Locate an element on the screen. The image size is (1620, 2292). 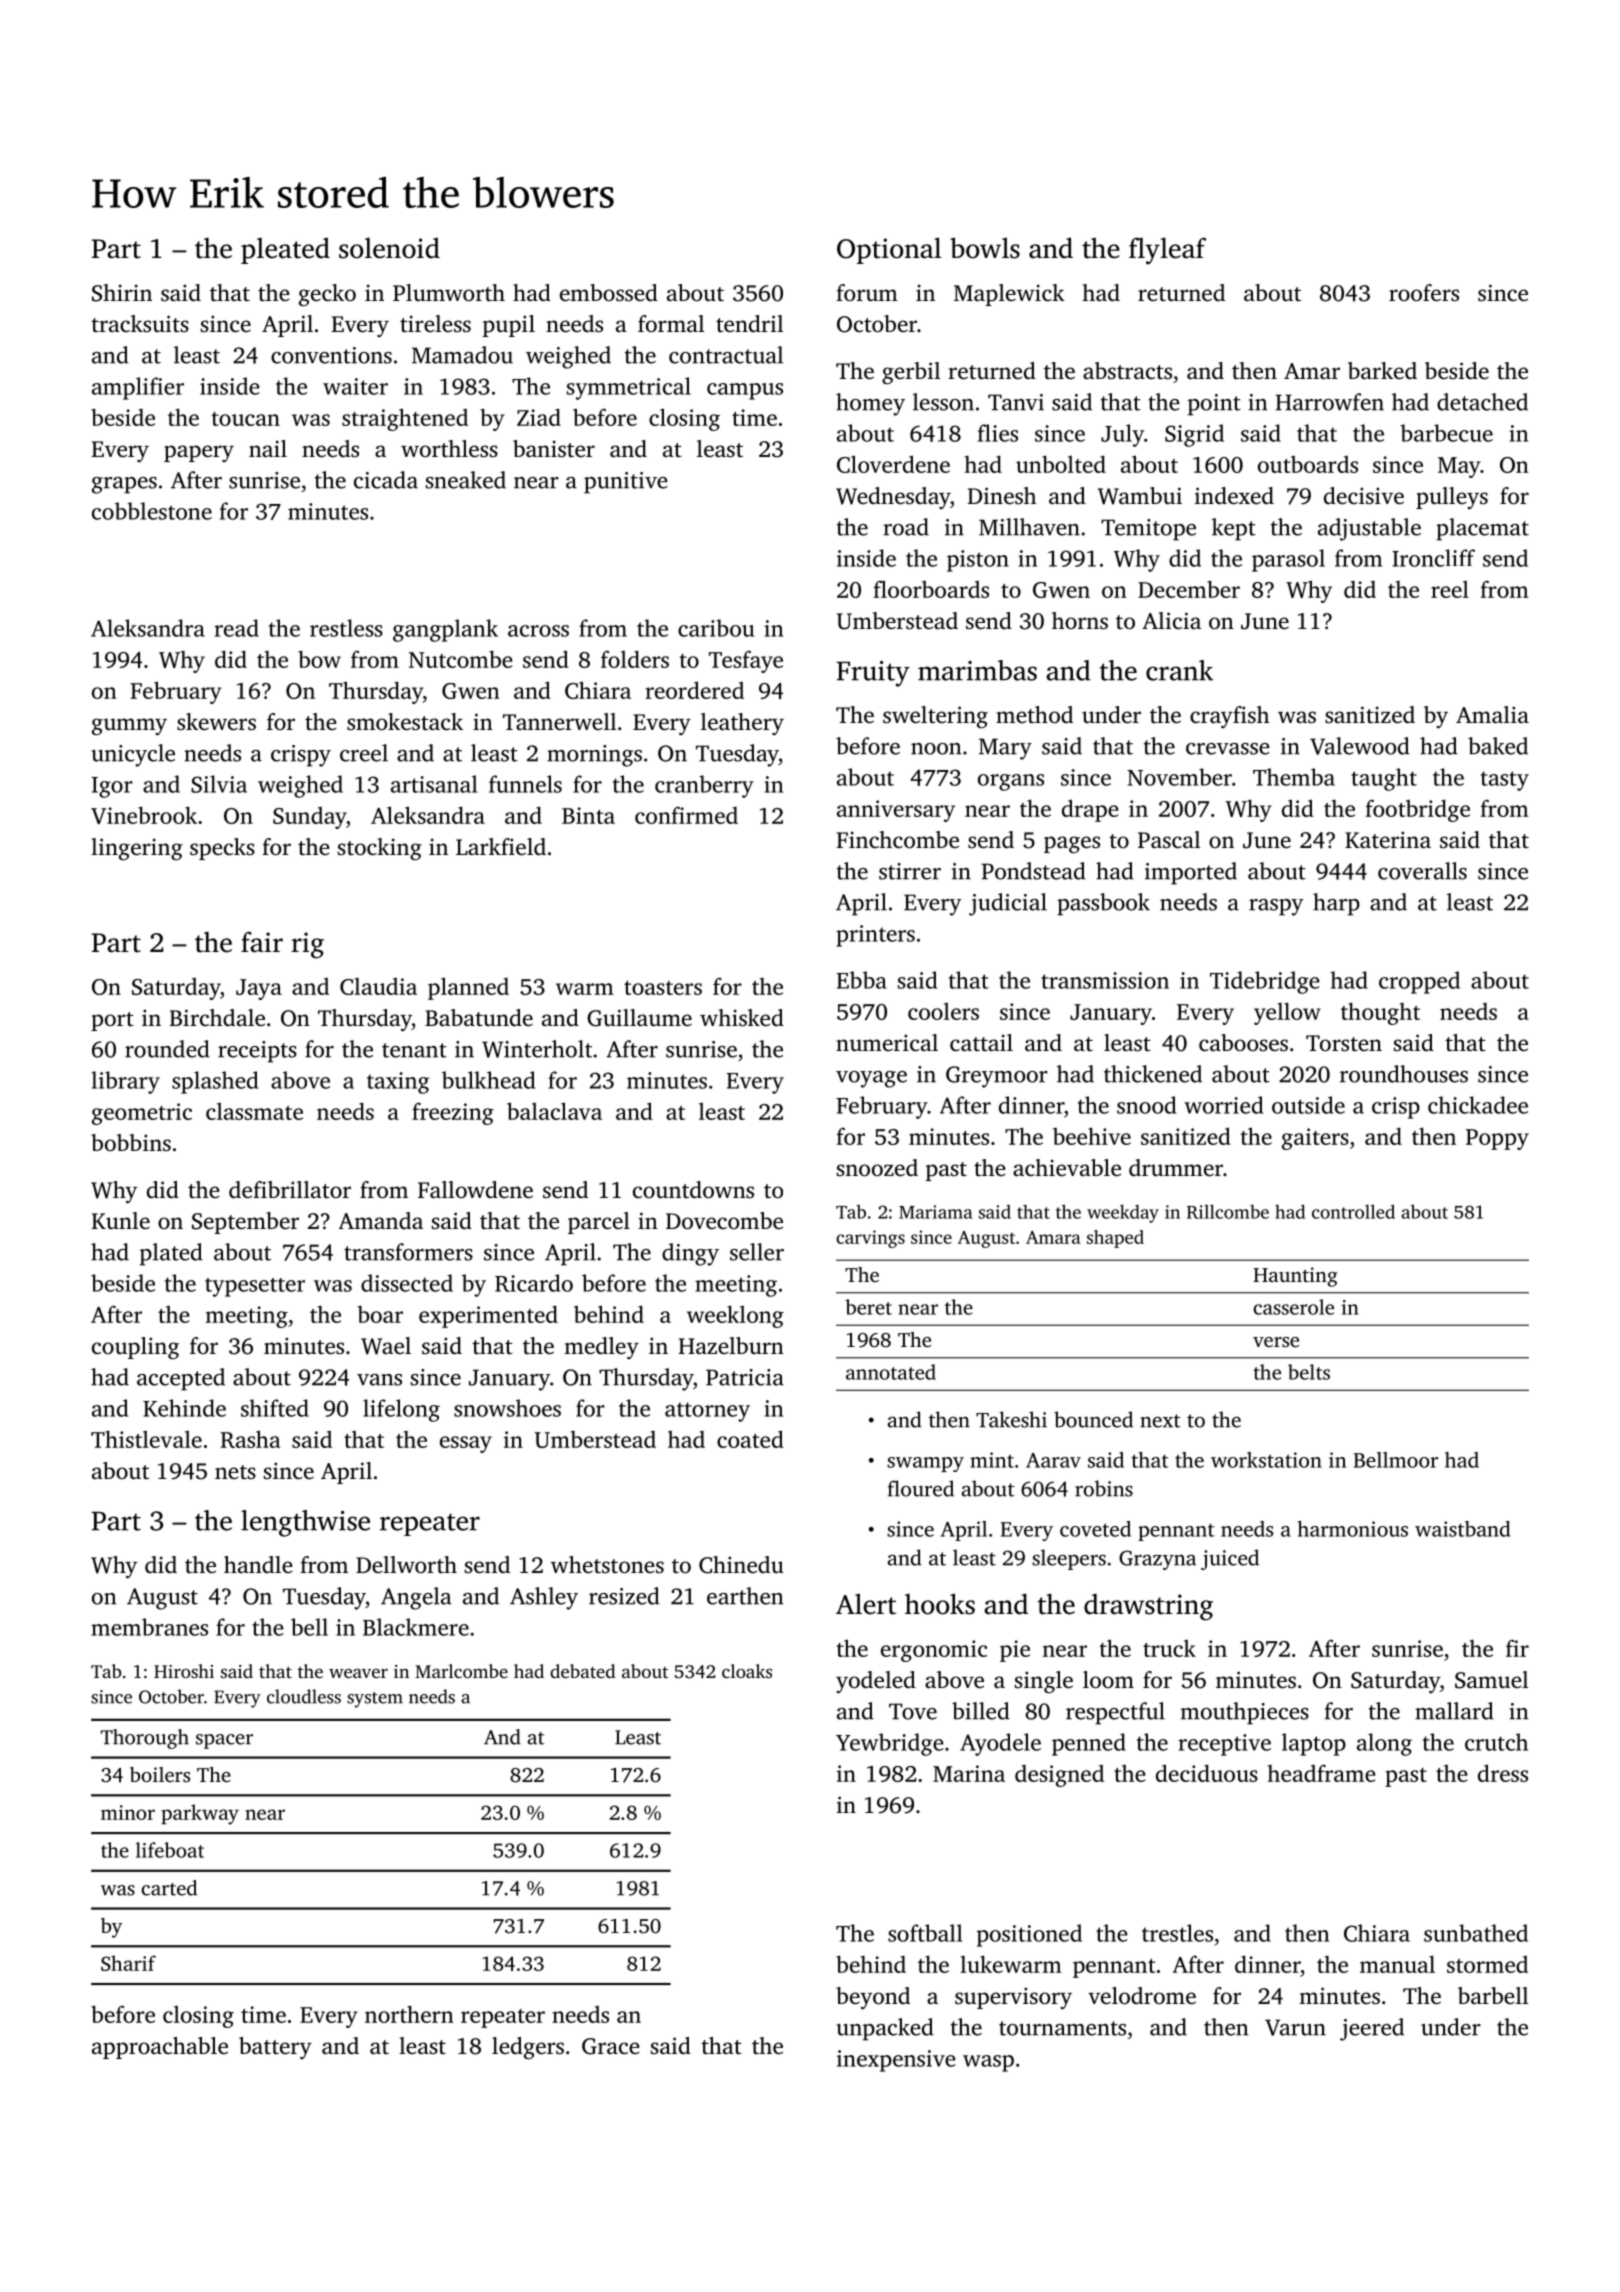
approachable is located at coordinates (160, 2048).
